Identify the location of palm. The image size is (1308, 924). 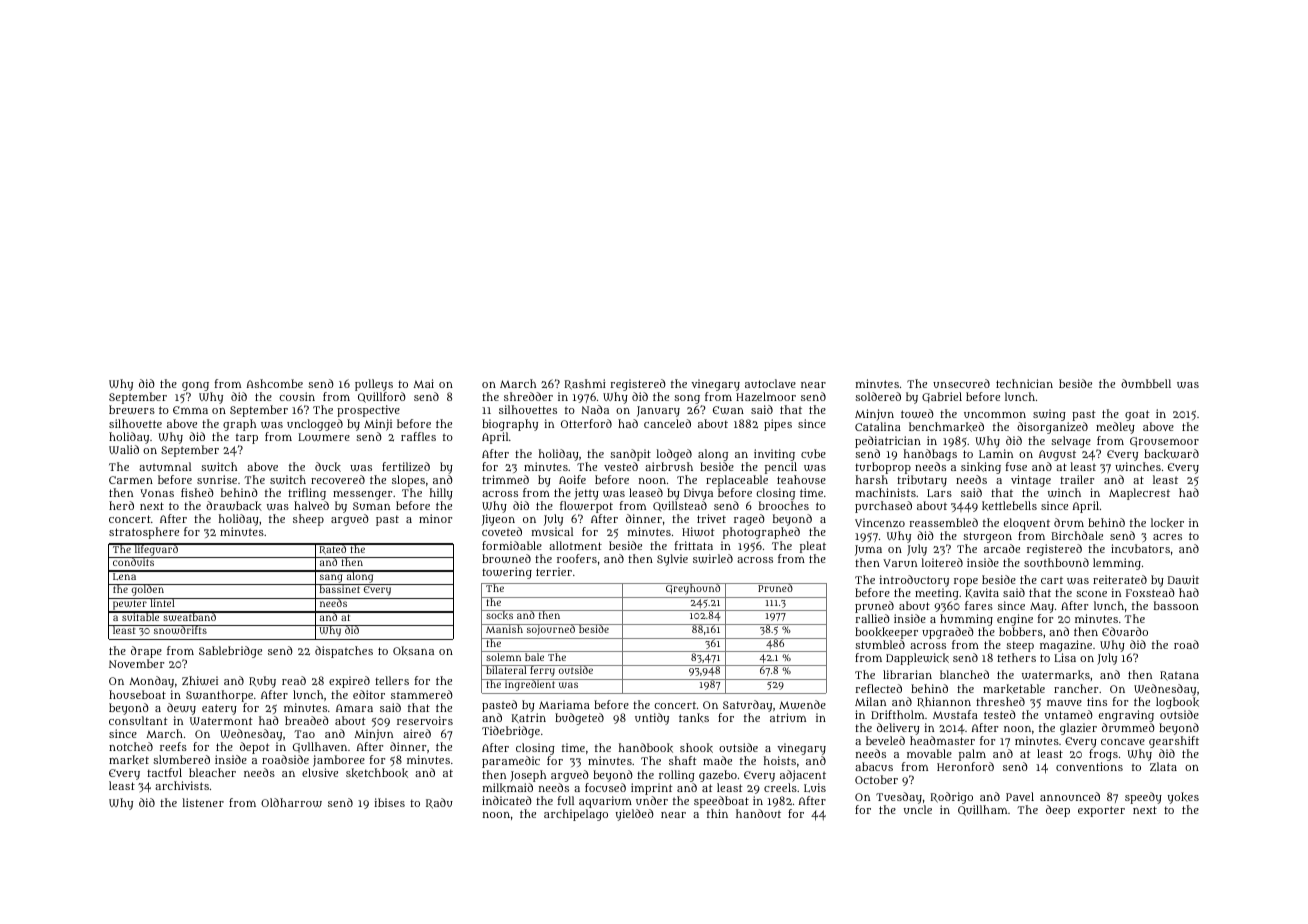
(972, 755).
